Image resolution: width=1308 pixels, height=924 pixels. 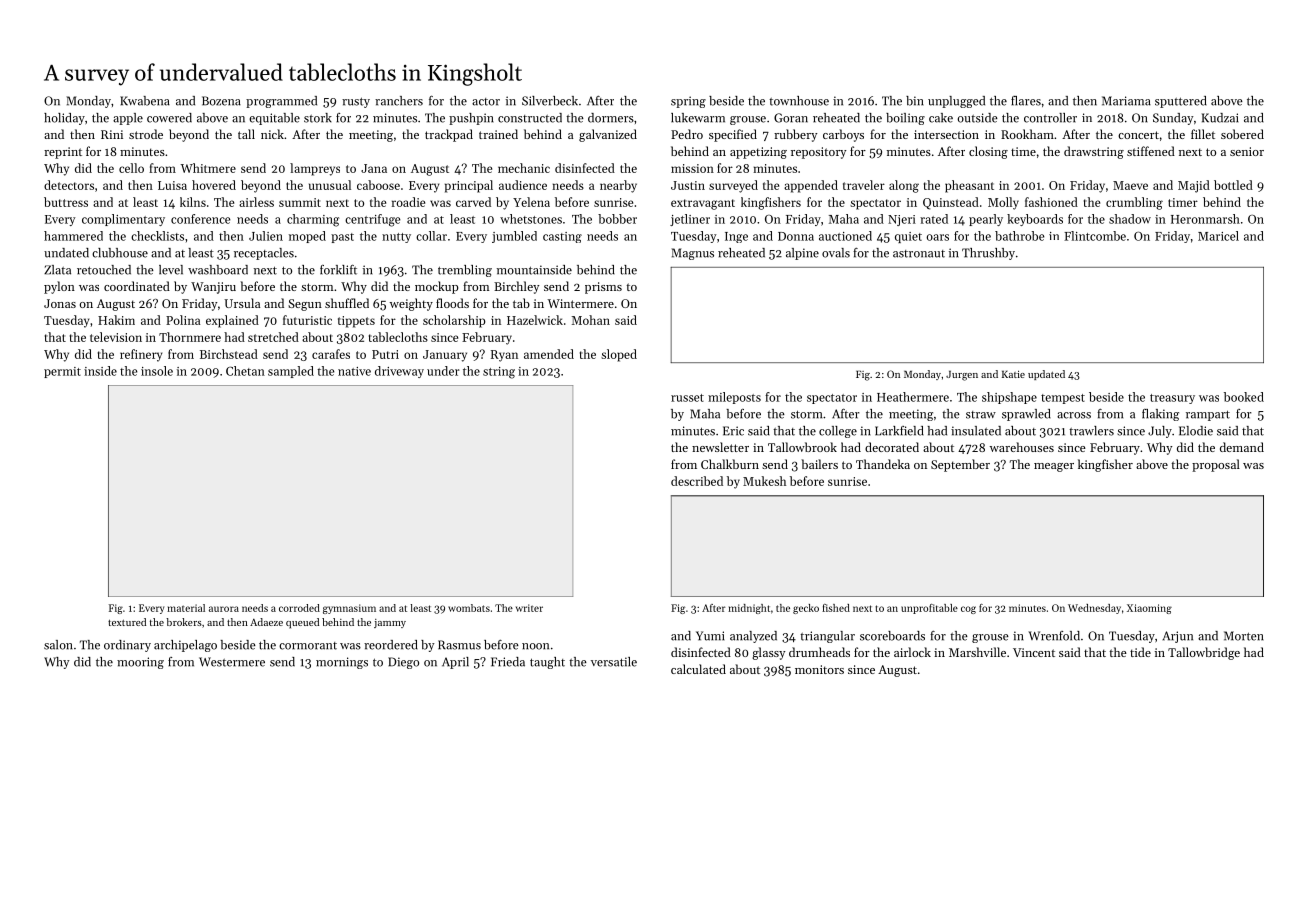 What do you see at coordinates (1034, 652) in the screenshot?
I see `Vincent` at bounding box center [1034, 652].
